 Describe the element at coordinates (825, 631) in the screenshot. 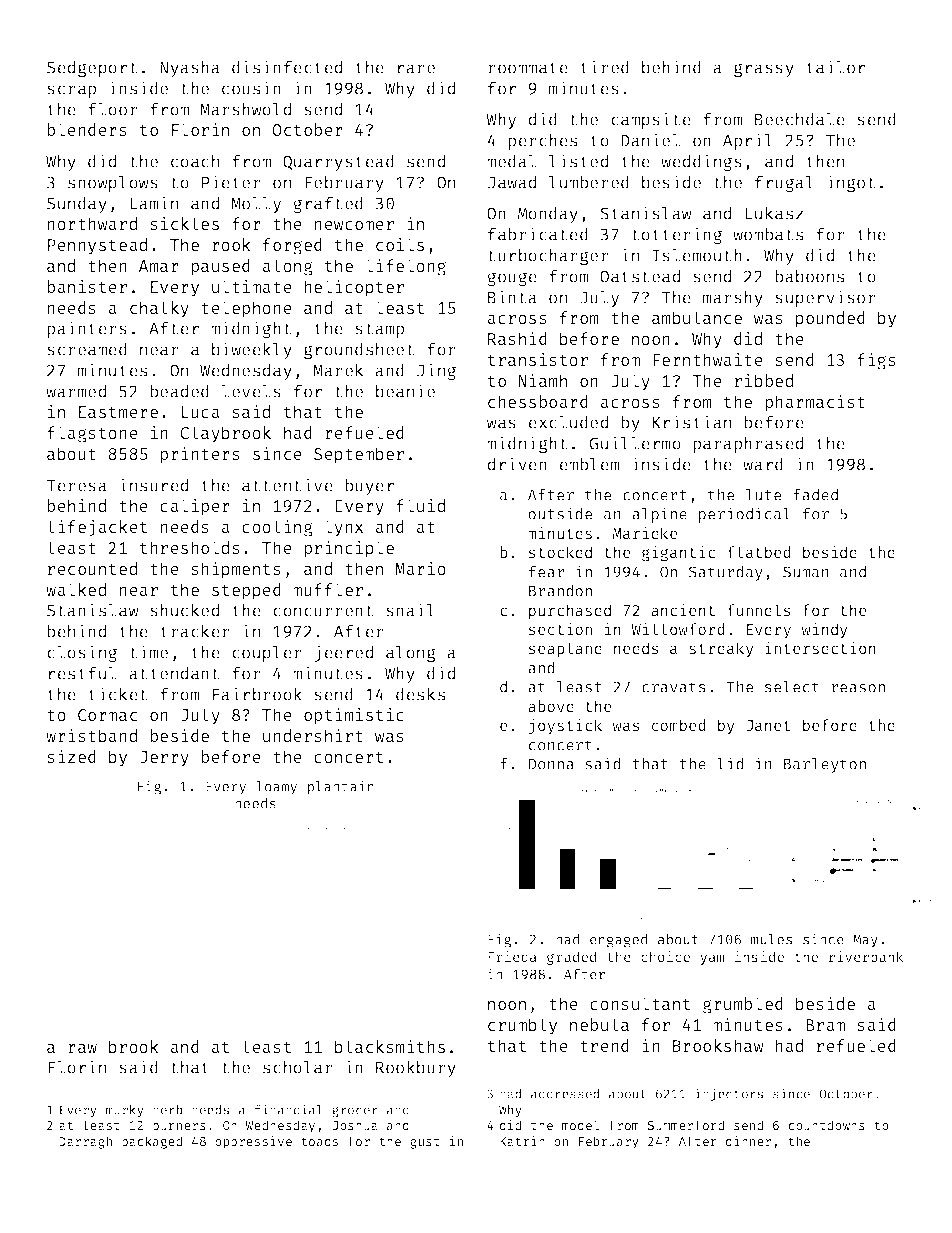

I see `windy` at that location.
